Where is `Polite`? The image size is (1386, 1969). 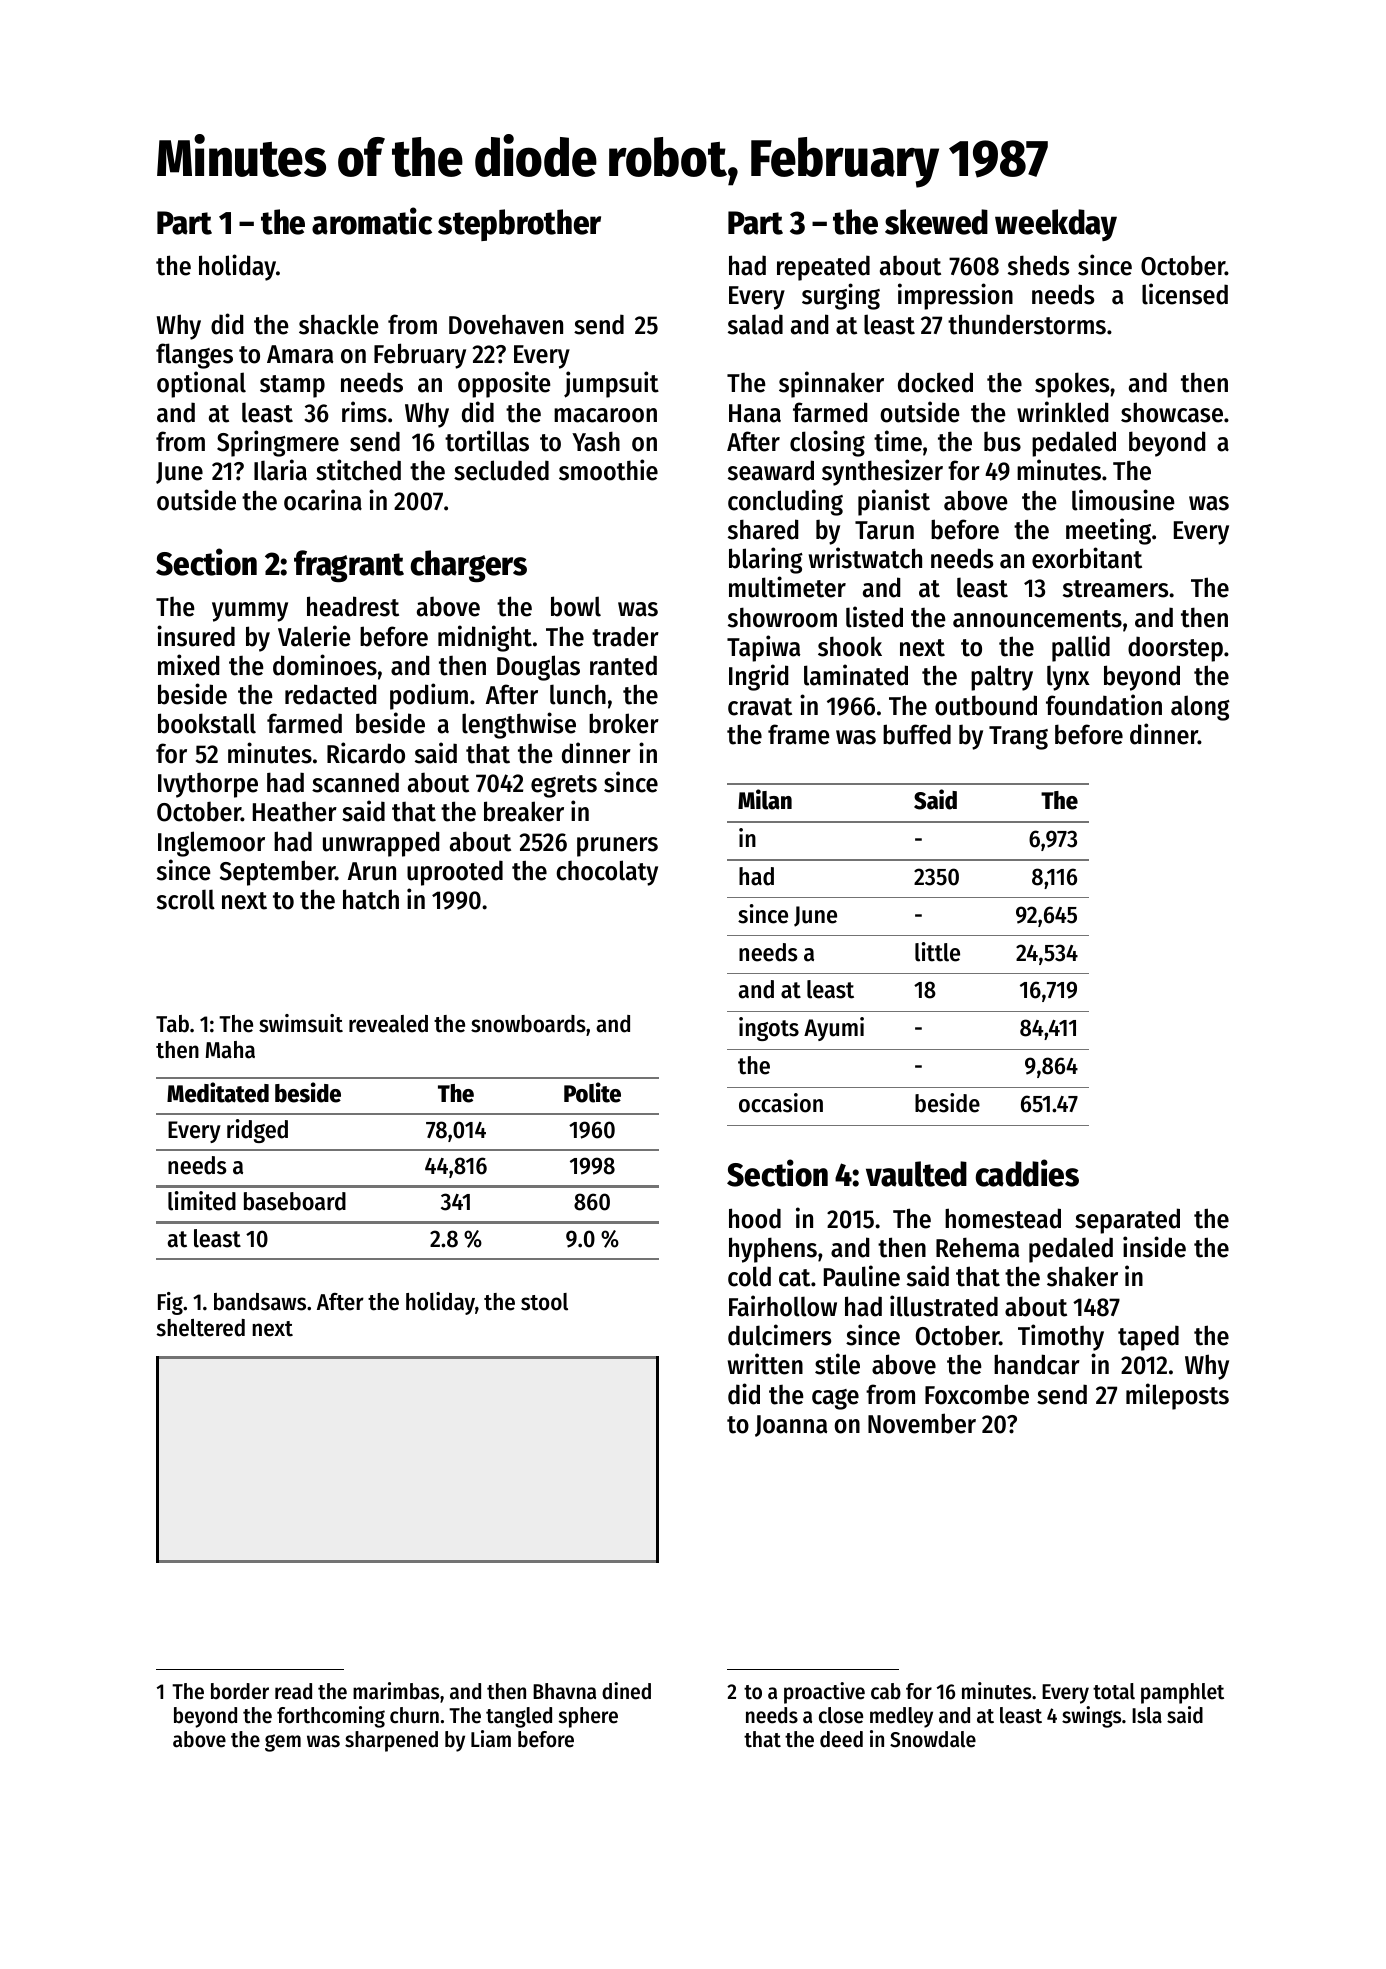
Polite is located at coordinates (592, 1092).
